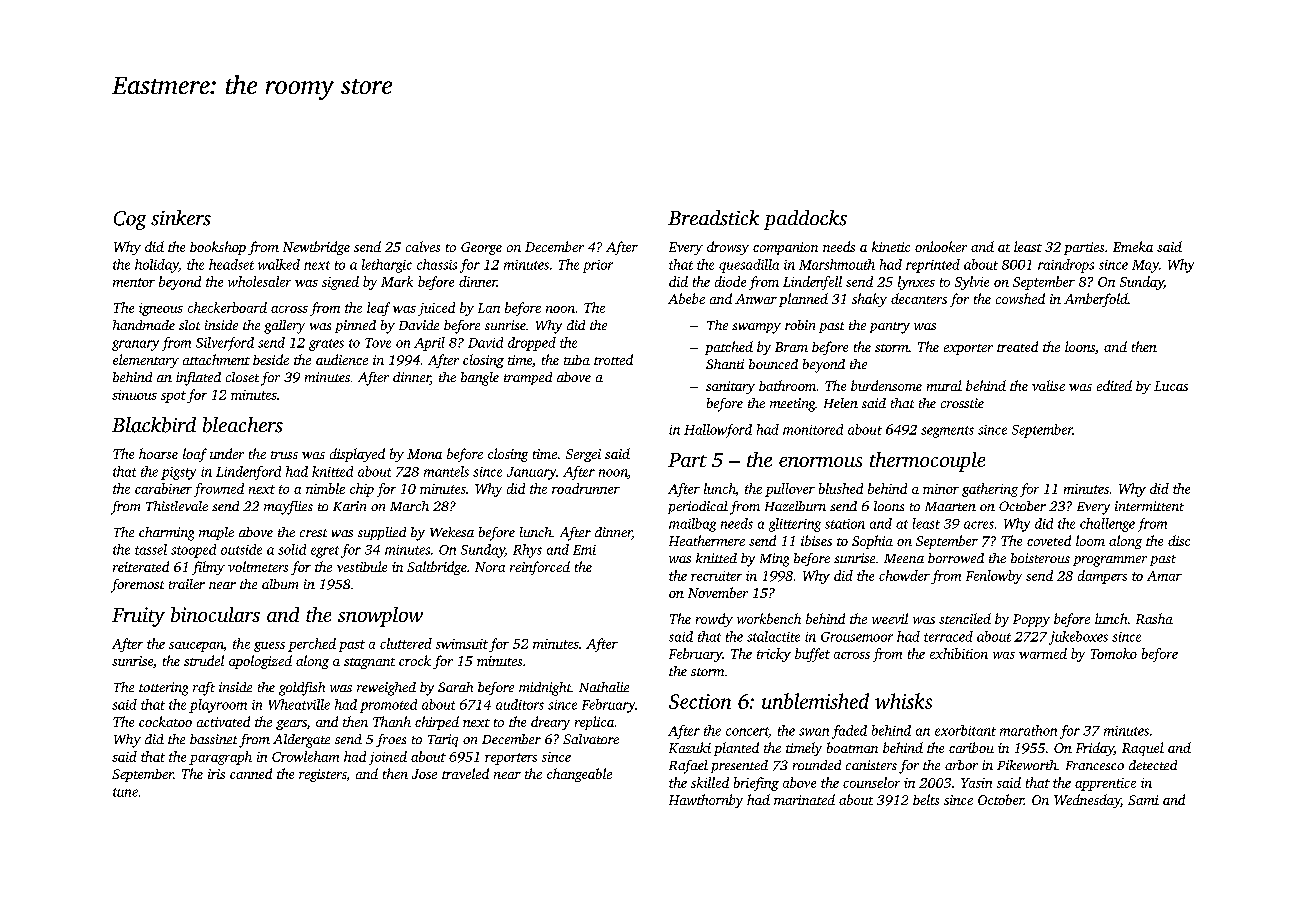 The image size is (1308, 924). Describe the element at coordinates (579, 775) in the image. I see `changeable` at that location.
